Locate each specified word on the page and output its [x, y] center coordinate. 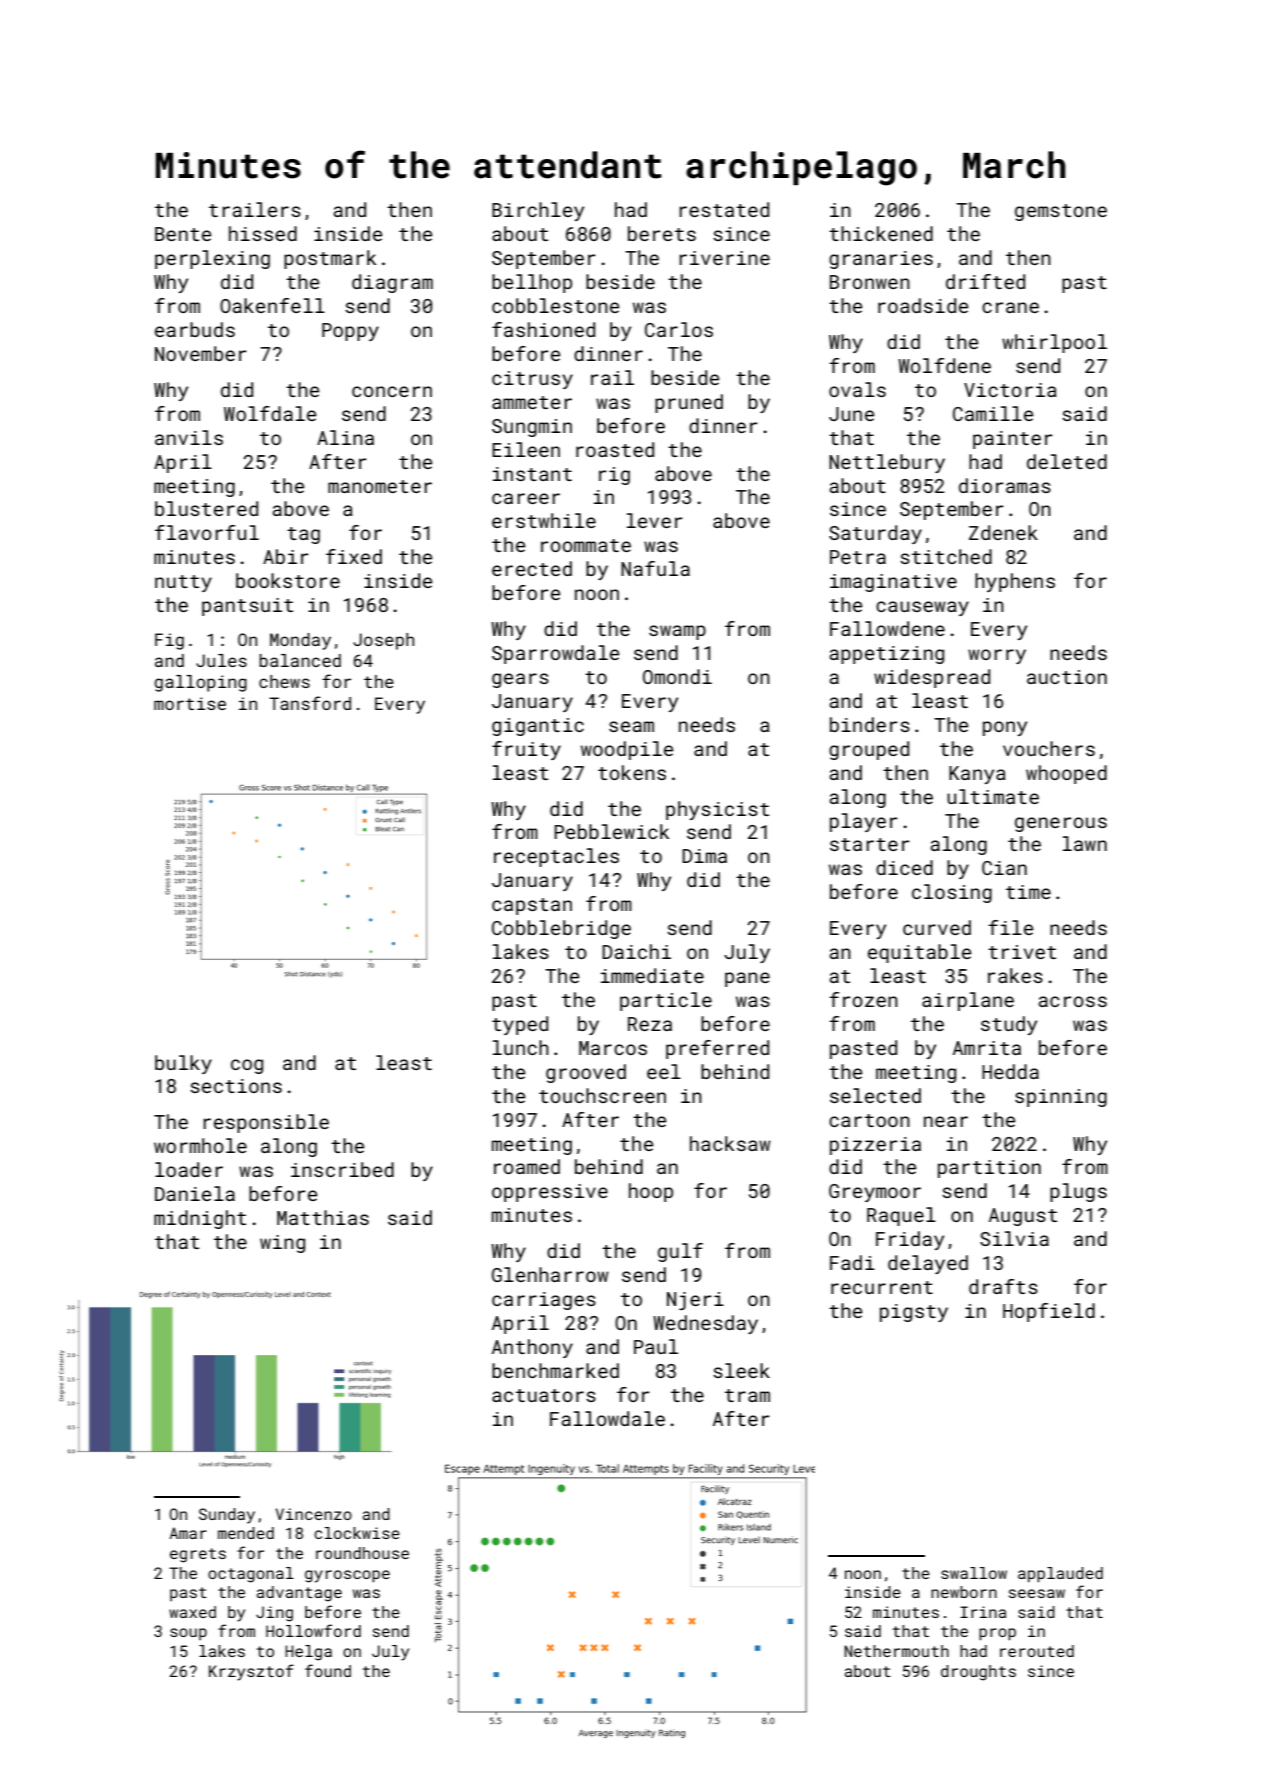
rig [614, 476]
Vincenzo [314, 1514]
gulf [680, 1252]
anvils [189, 437]
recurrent [882, 1287]
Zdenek [1003, 532]
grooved [586, 1073]
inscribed [342, 1169]
